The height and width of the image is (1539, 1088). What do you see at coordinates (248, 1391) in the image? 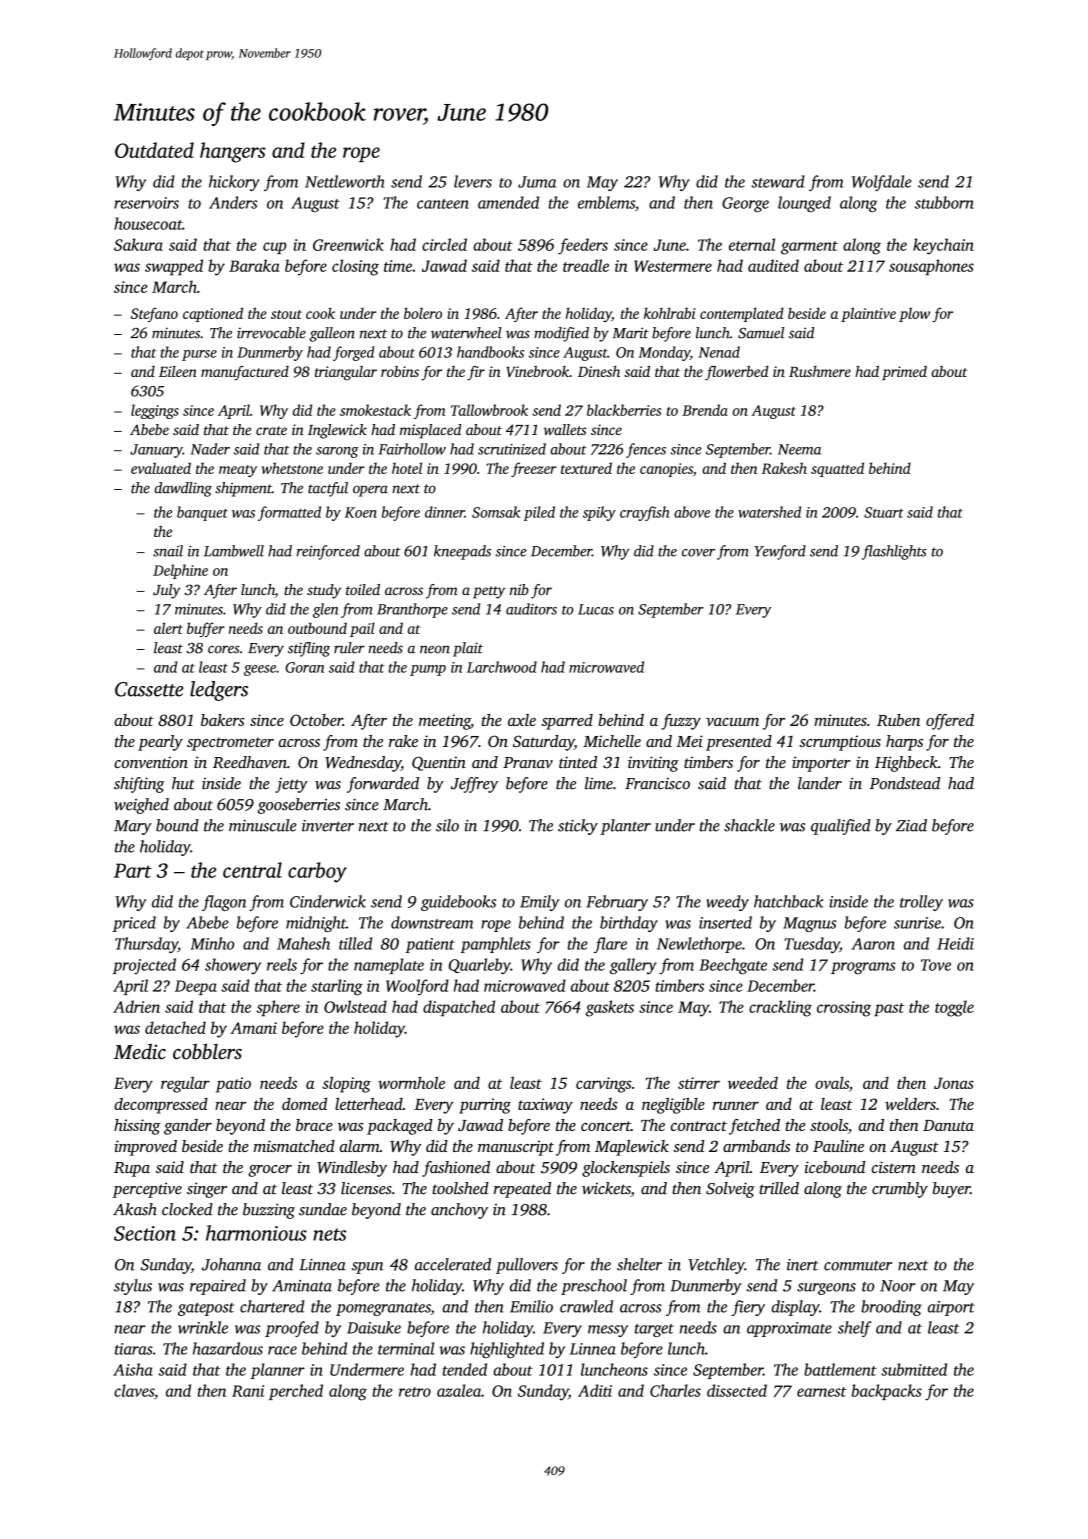
I see `Rani` at bounding box center [248, 1391].
